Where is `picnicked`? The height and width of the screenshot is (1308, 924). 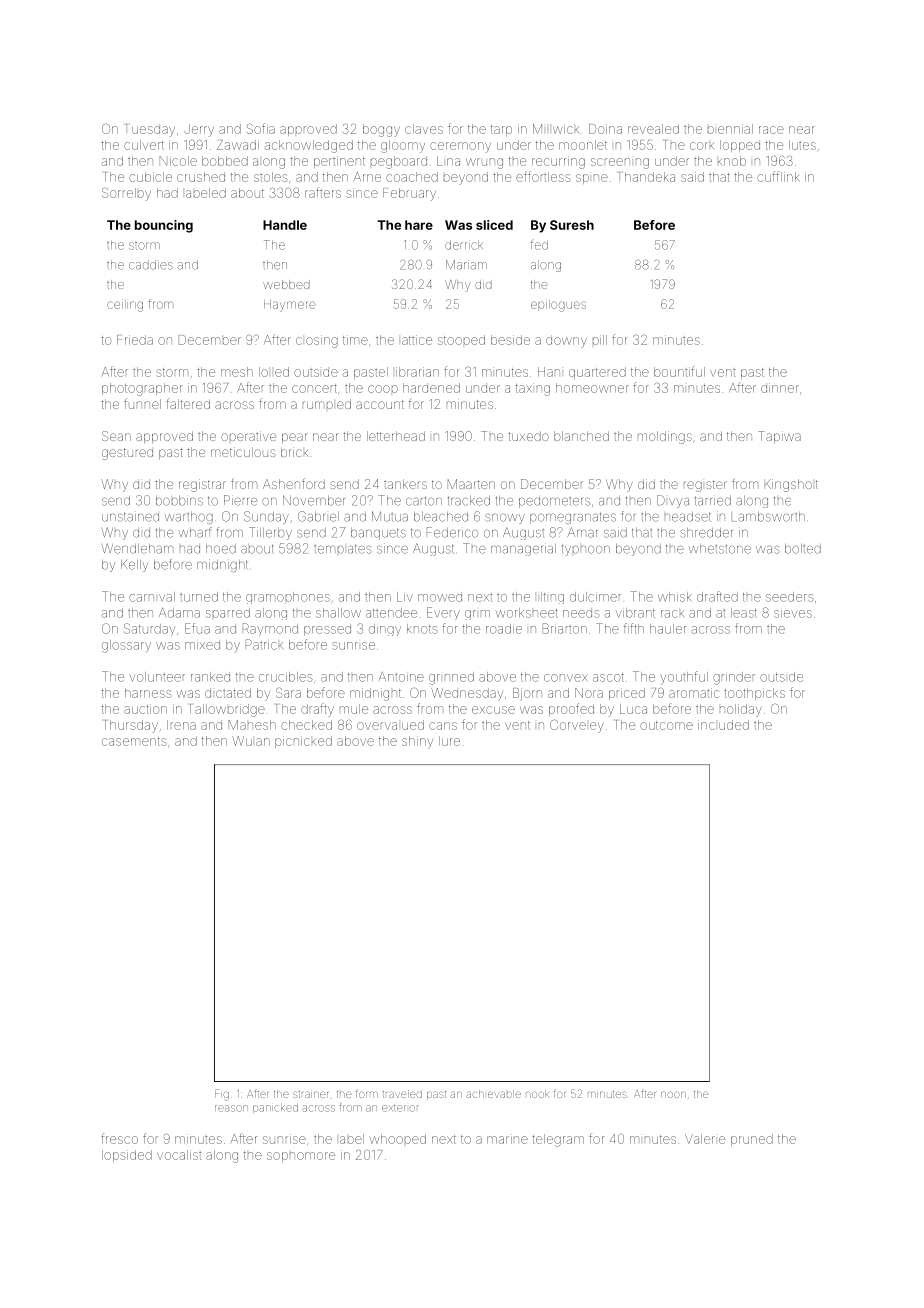
picnicked is located at coordinates (303, 742).
